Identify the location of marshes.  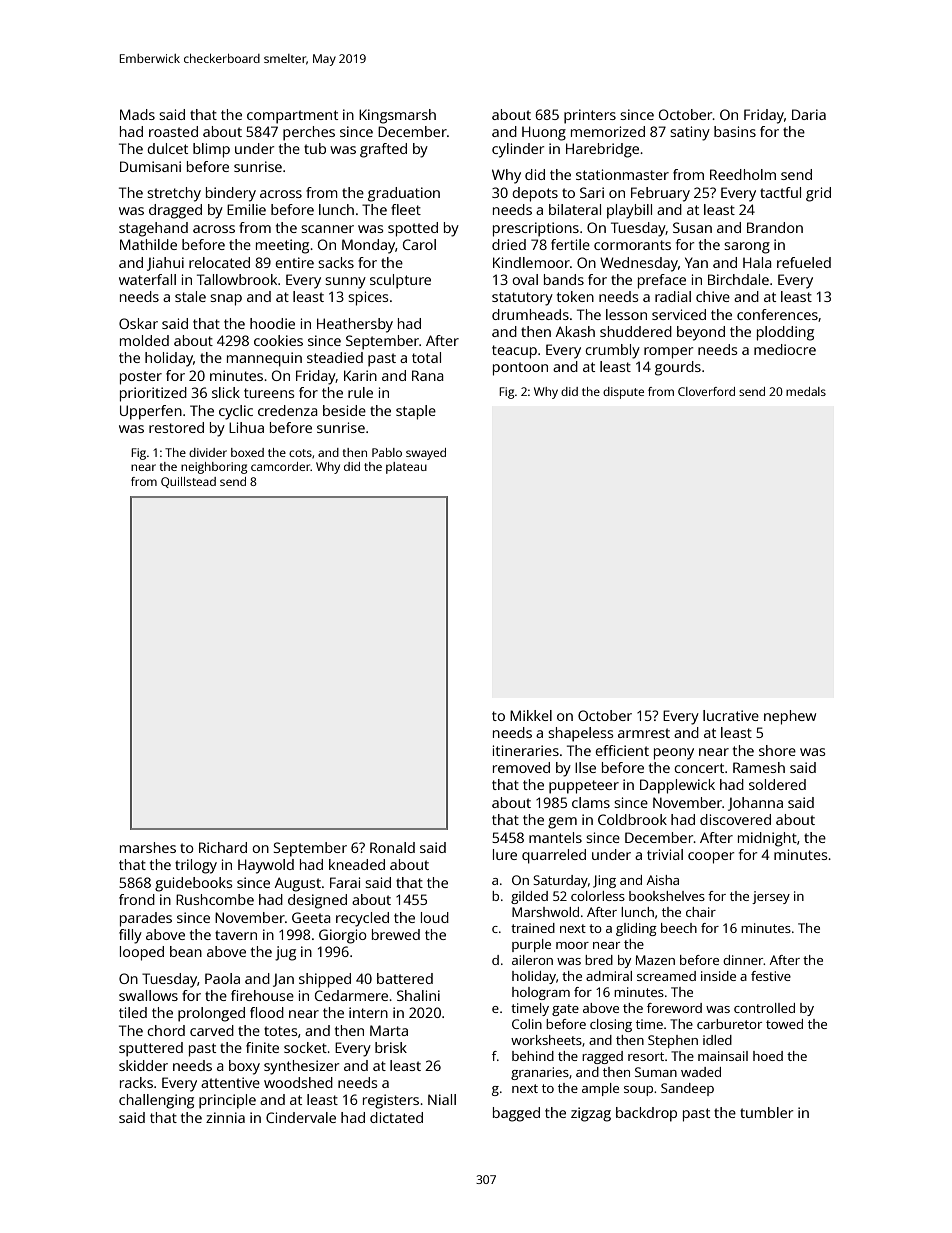
(148, 847).
